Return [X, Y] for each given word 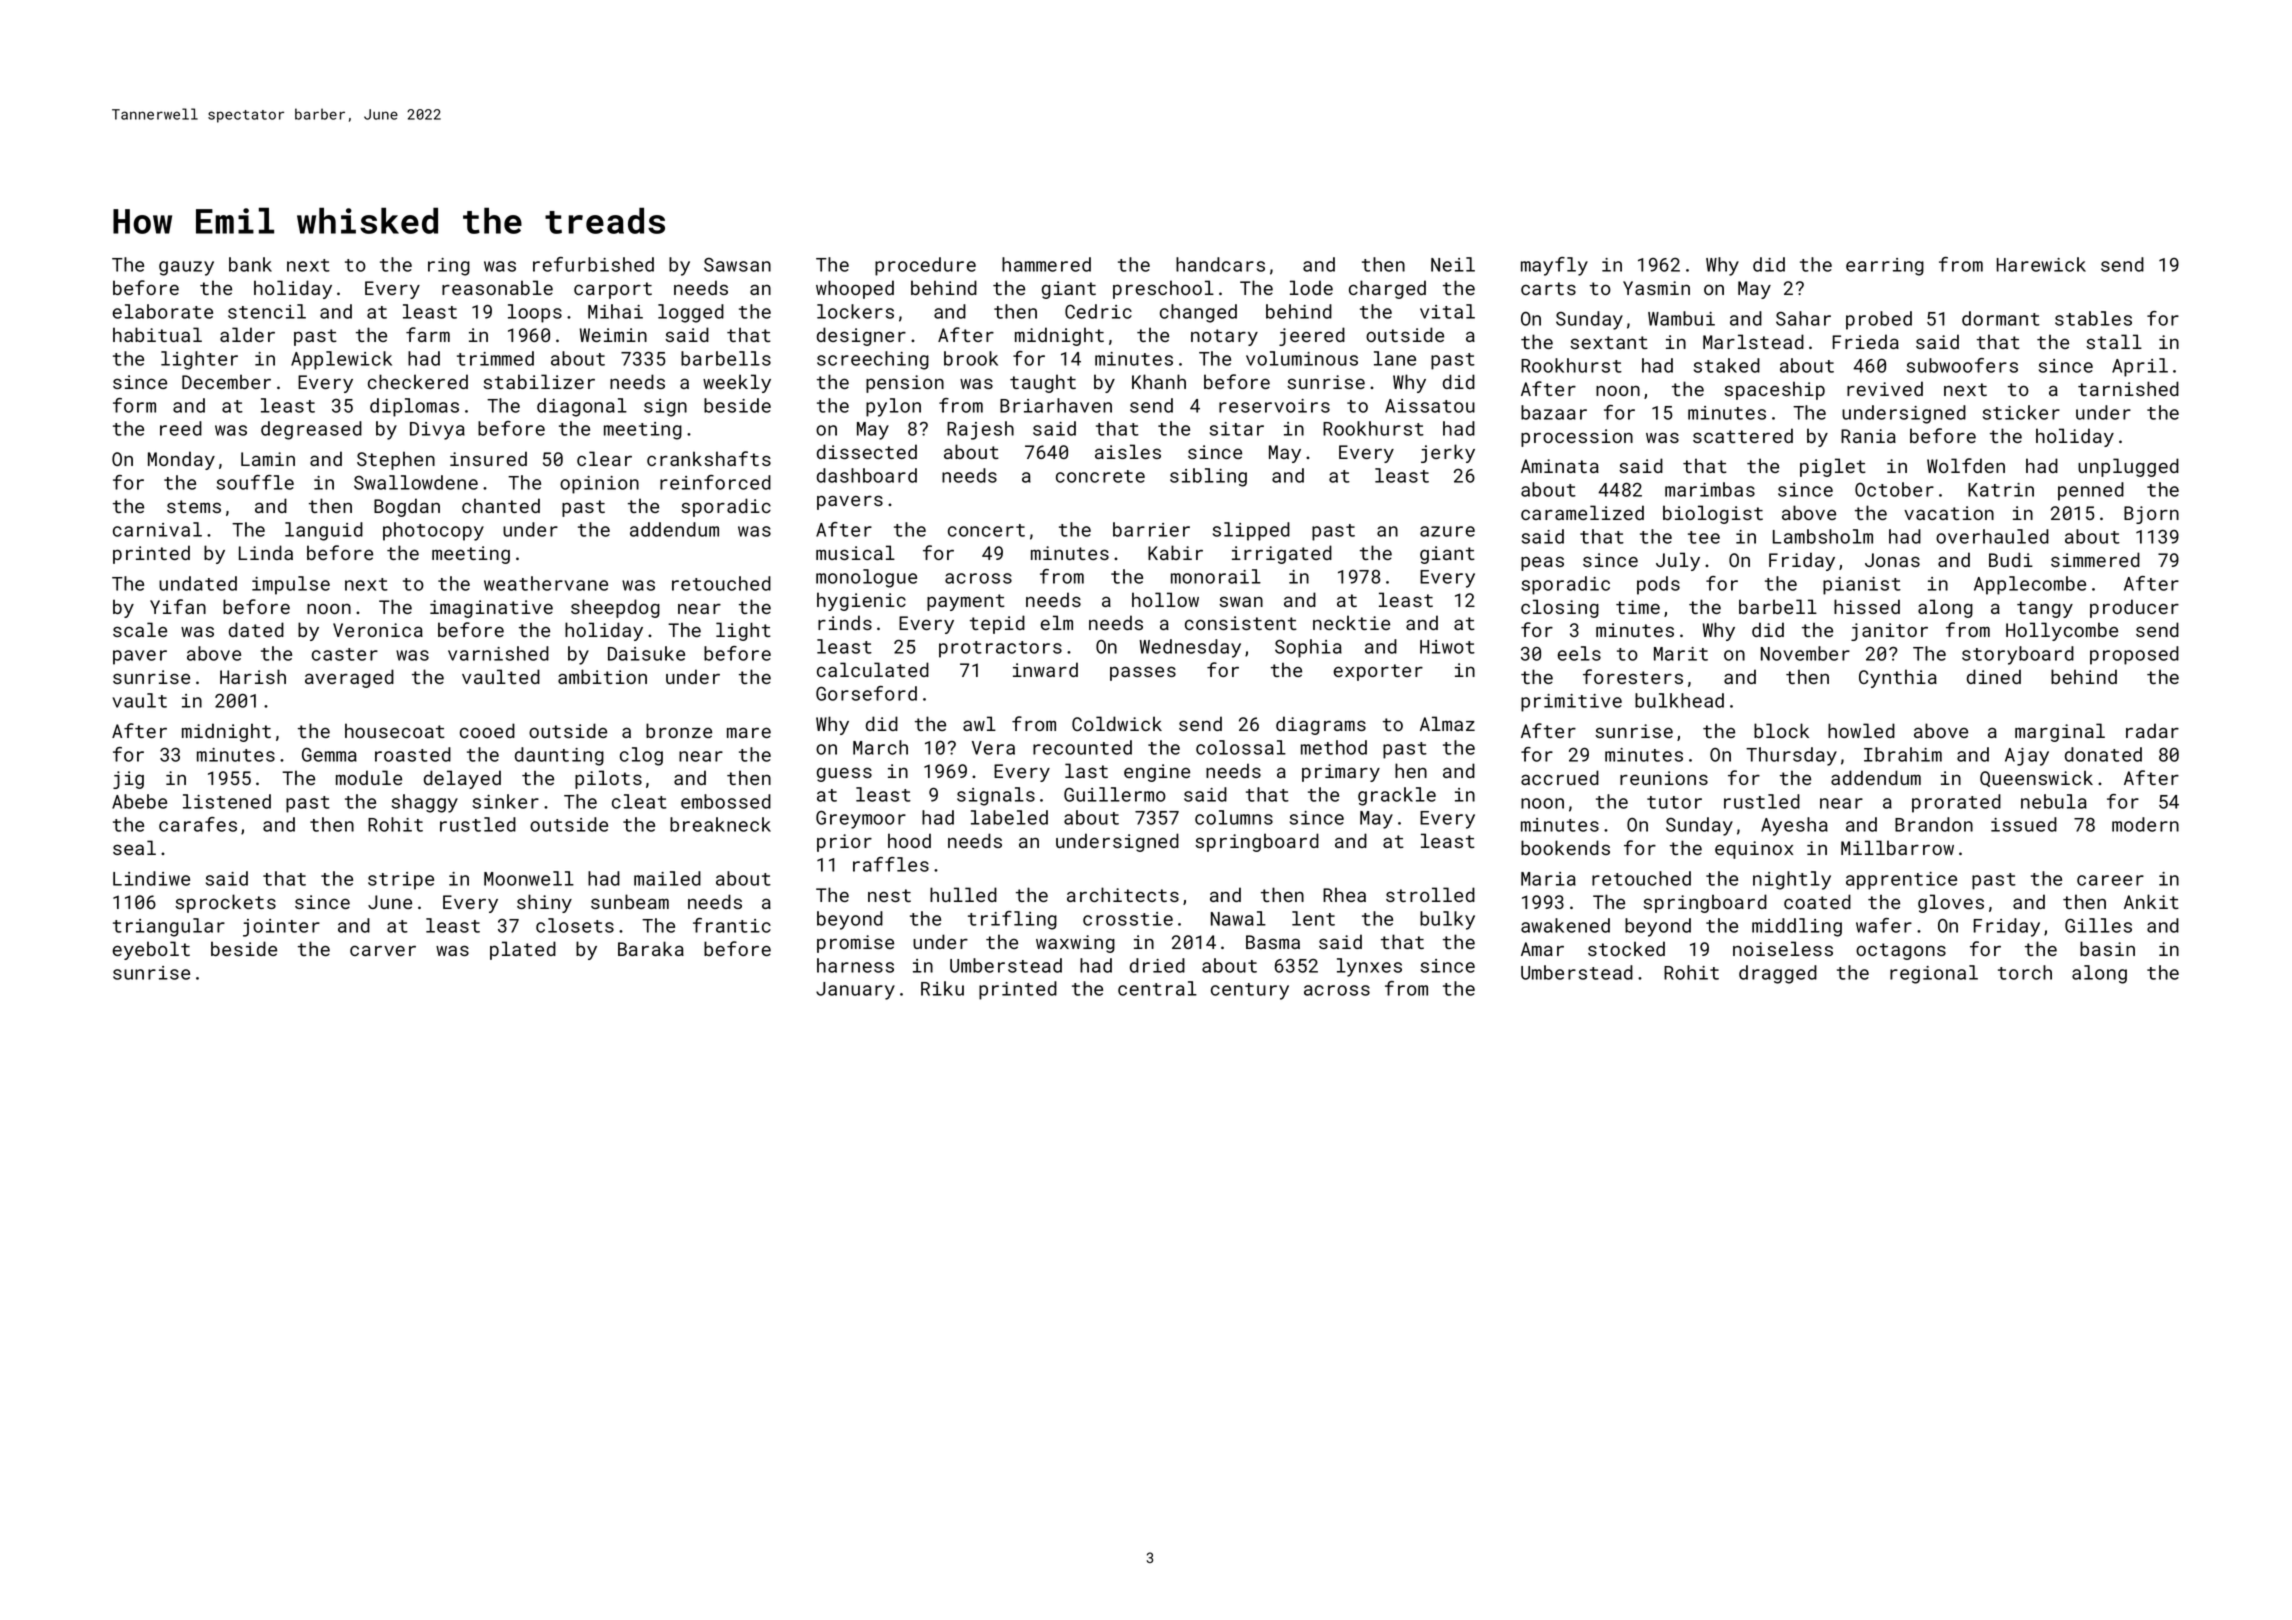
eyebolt [151, 950]
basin [2107, 948]
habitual [157, 334]
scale [140, 629]
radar [2152, 730]
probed [1879, 320]
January [855, 991]
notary [1224, 337]
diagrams [1321, 725]
